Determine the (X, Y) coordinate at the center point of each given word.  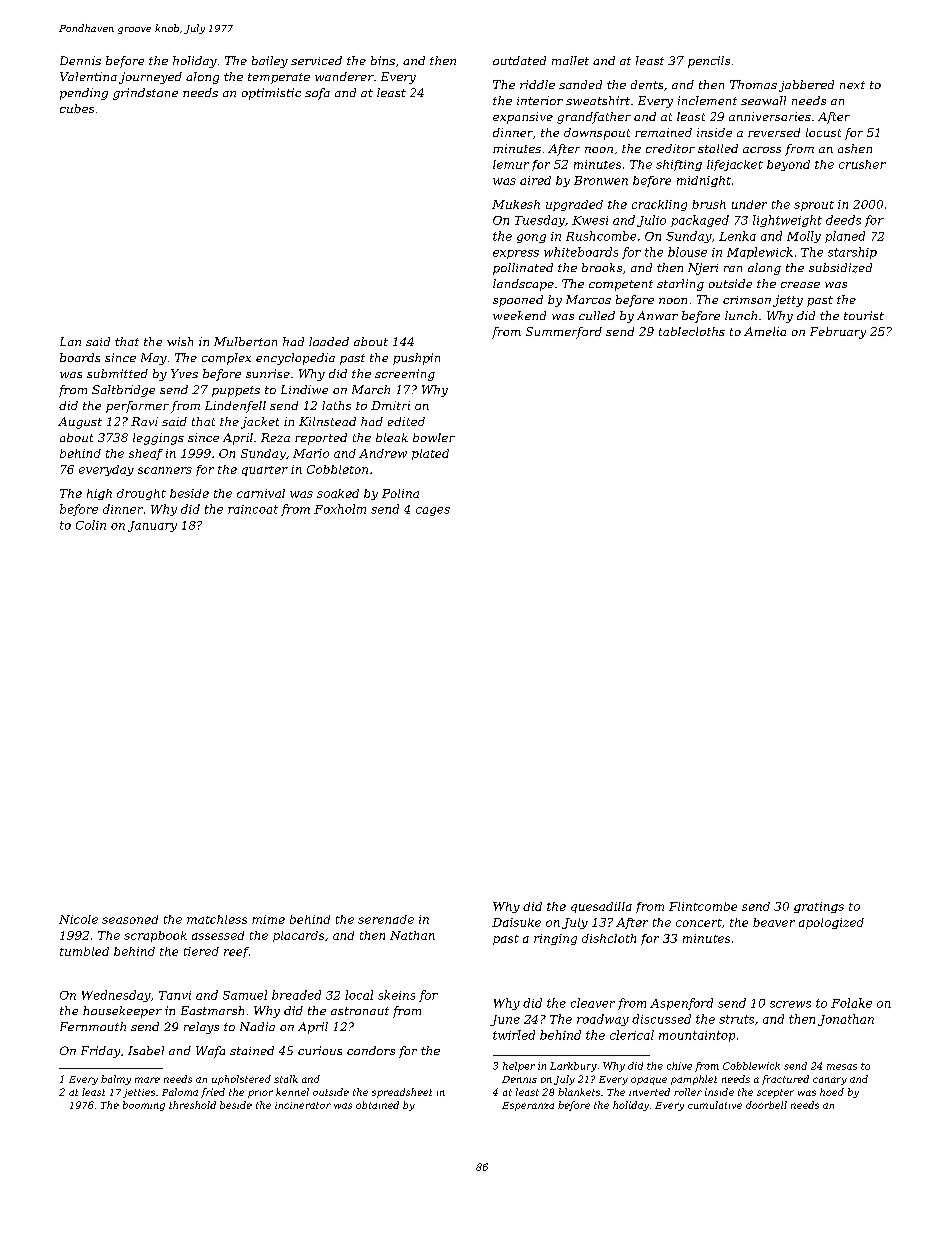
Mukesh (516, 204)
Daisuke (516, 922)
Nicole (78, 919)
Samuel (245, 995)
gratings (819, 907)
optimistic (271, 94)
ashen (855, 148)
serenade (386, 919)
